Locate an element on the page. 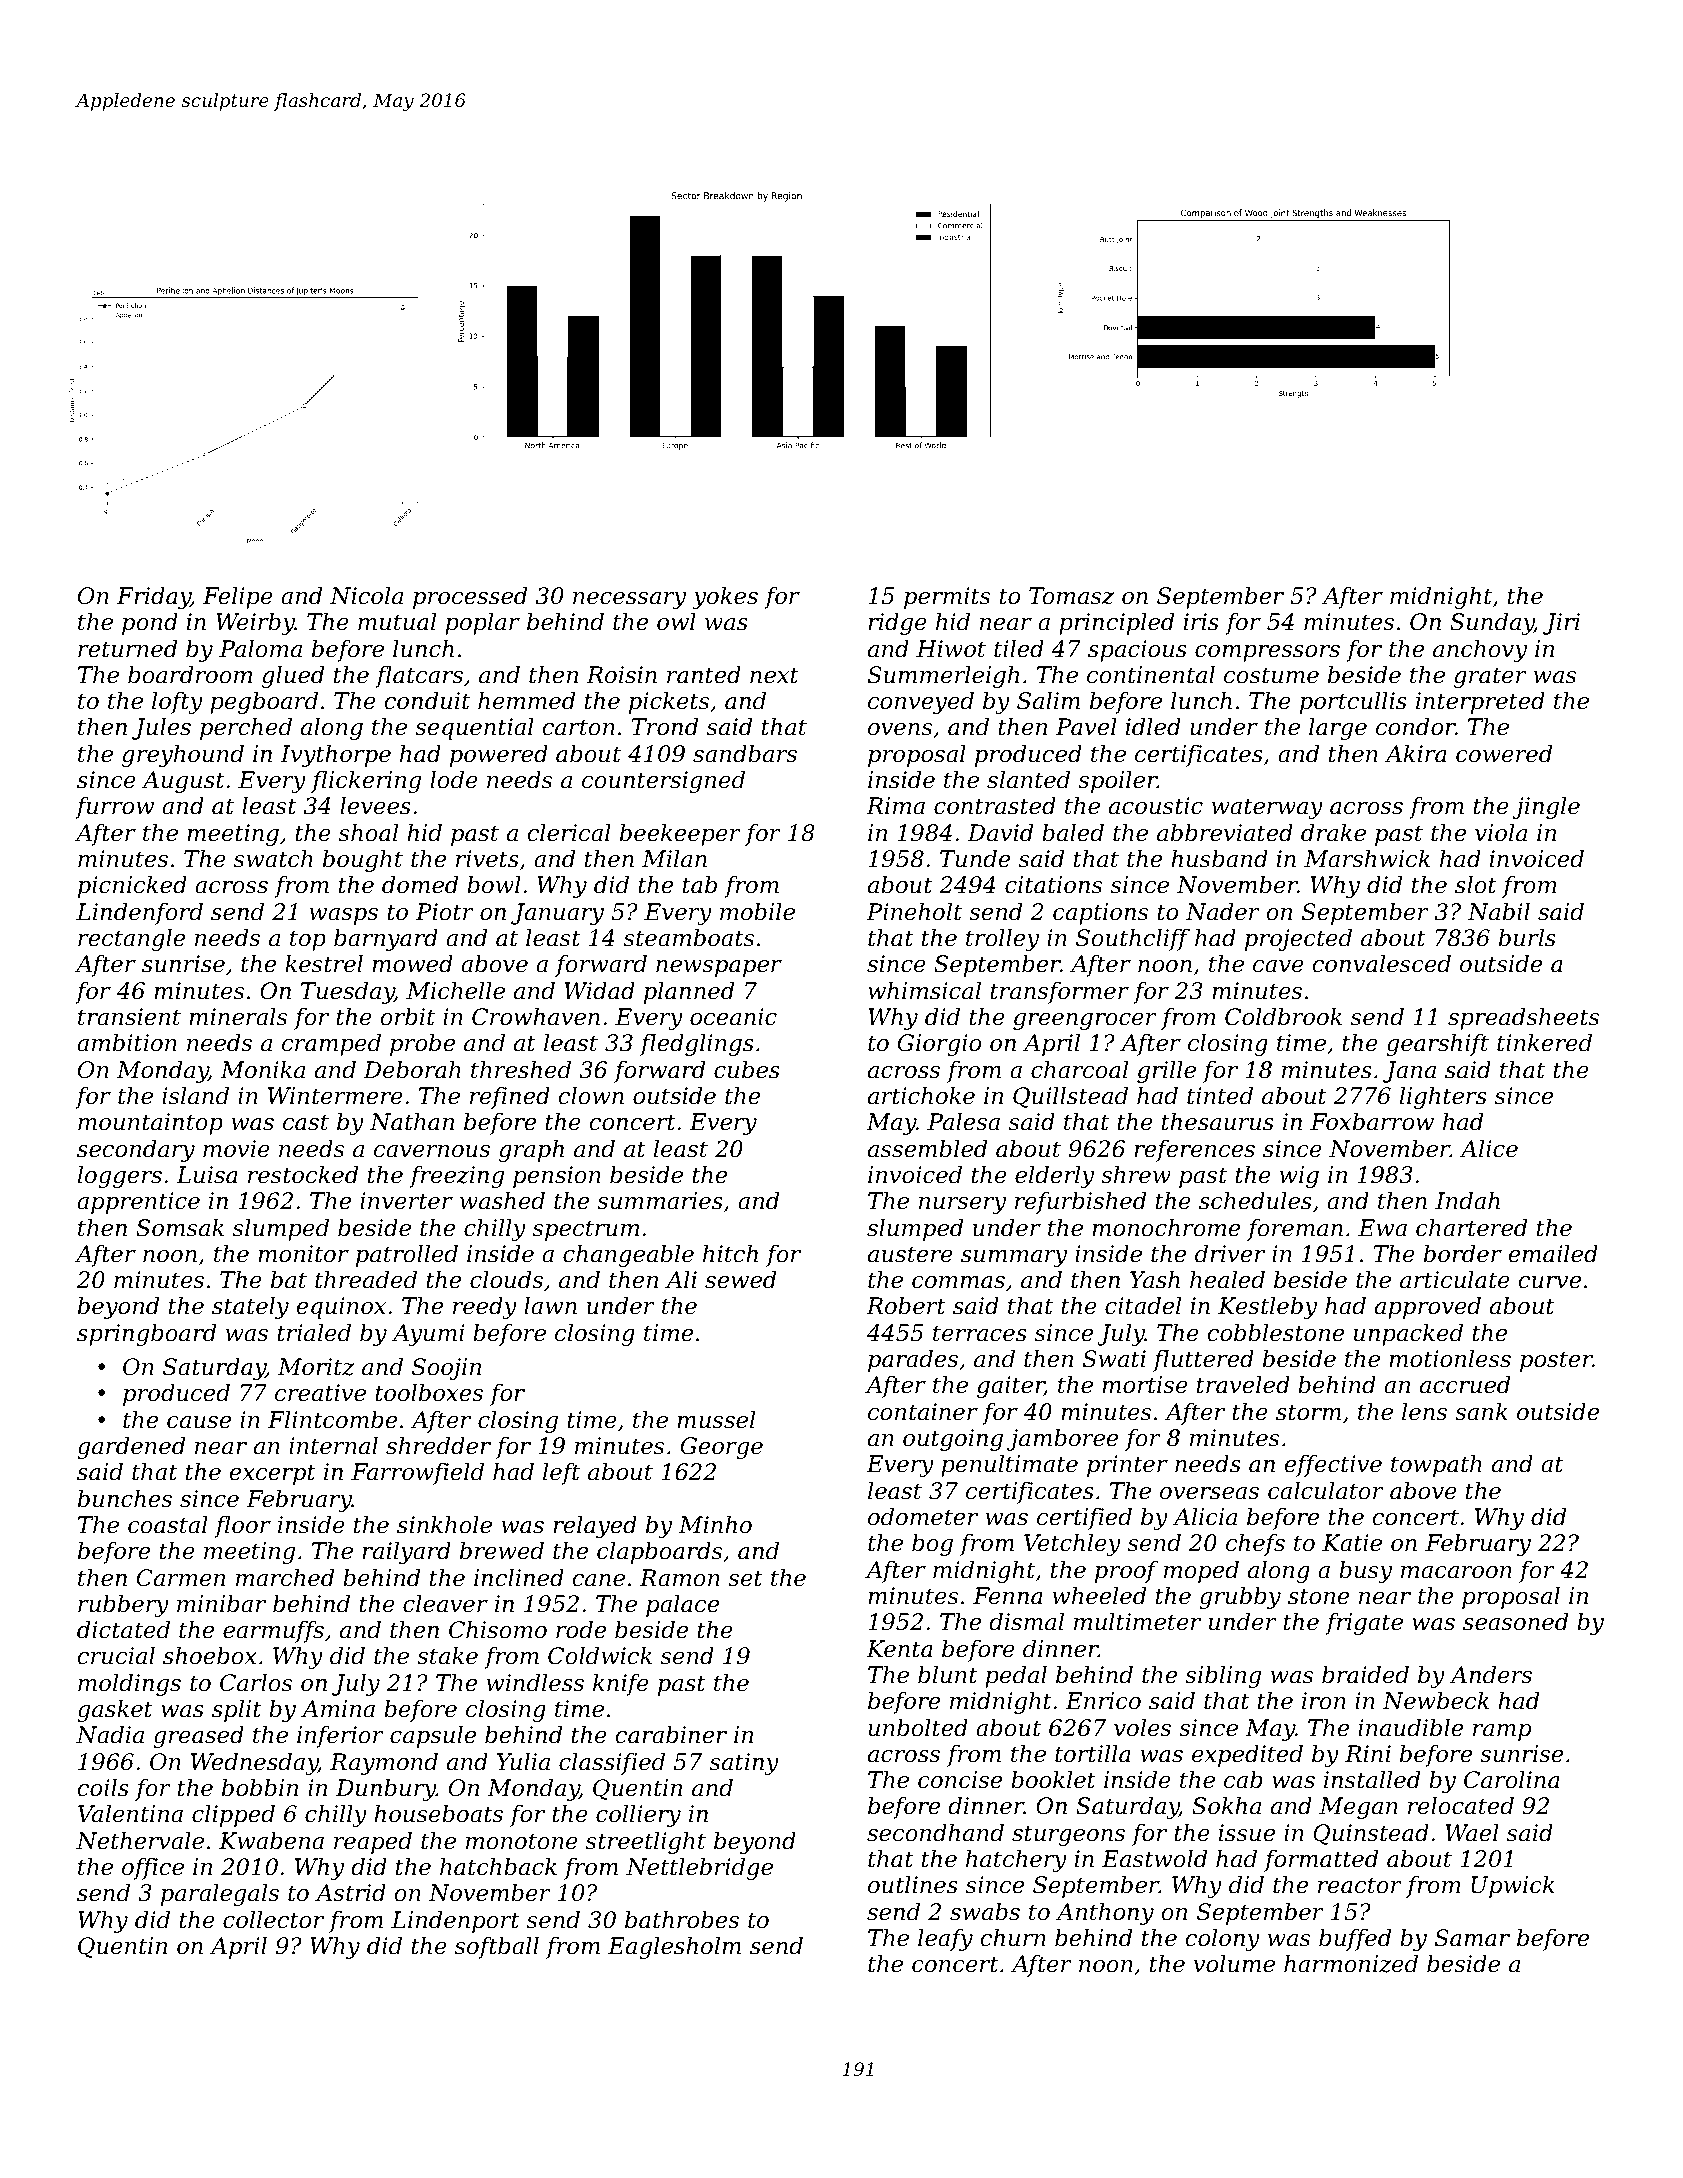 The height and width of the page is (2178, 1683). Marshwick is located at coordinates (1367, 859).
